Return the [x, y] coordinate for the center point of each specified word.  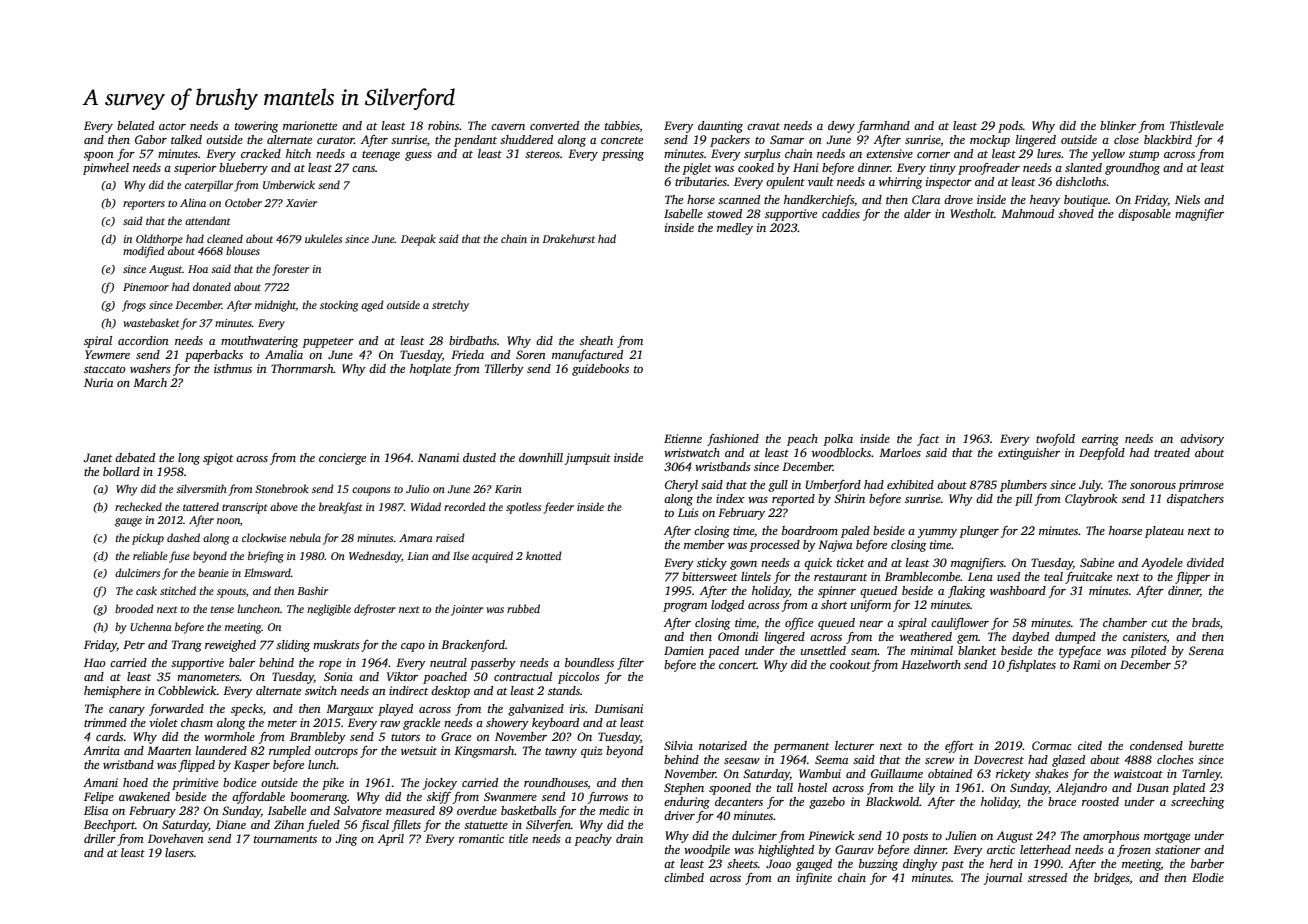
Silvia [678, 745]
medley [735, 229]
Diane [231, 824]
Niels [1187, 199]
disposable [1144, 215]
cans [363, 169]
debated [135, 457]
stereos [542, 154]
